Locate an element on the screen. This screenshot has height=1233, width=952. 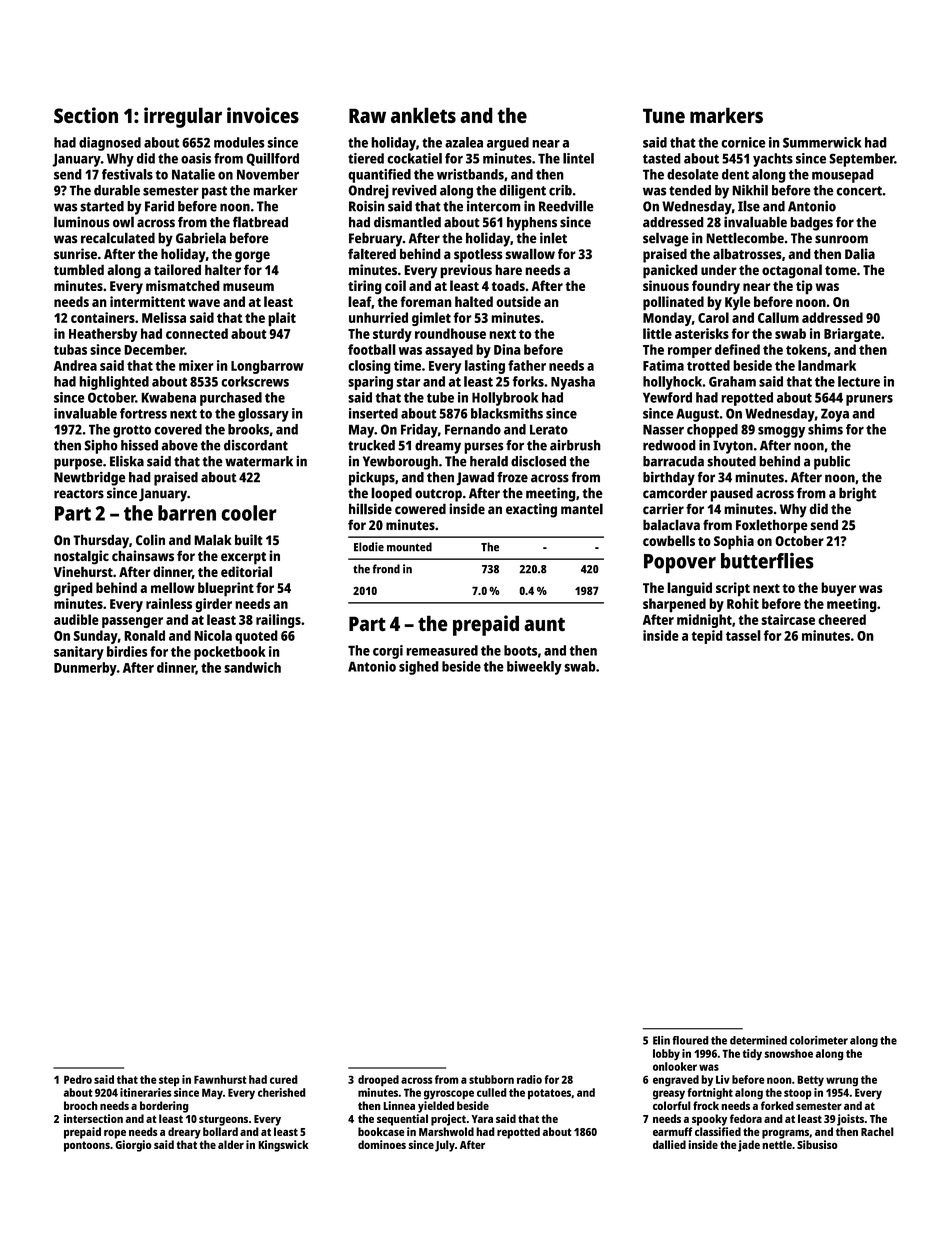
cornice is located at coordinates (743, 142).
